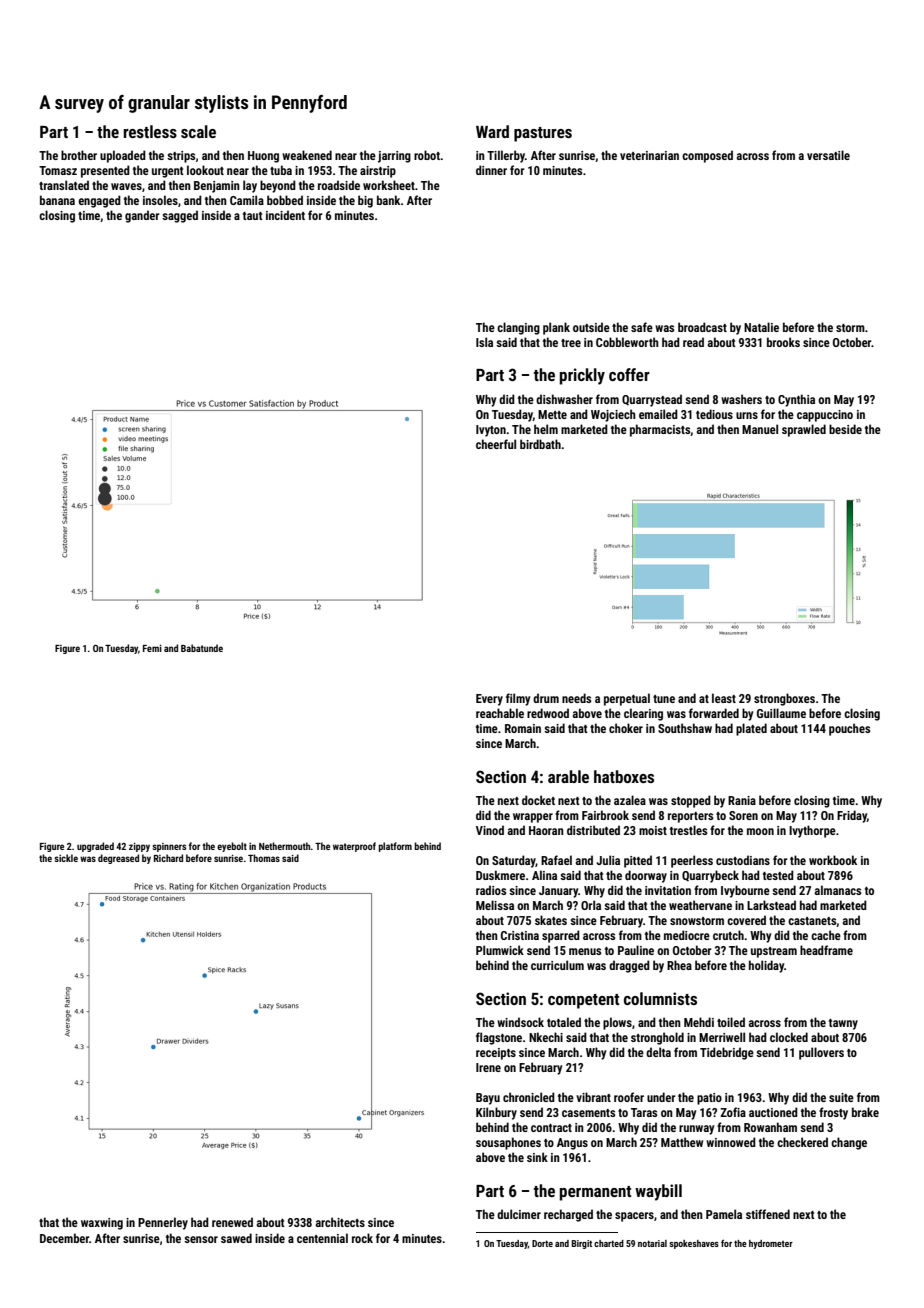  What do you see at coordinates (152, 648) in the image?
I see `Femi` at bounding box center [152, 648].
